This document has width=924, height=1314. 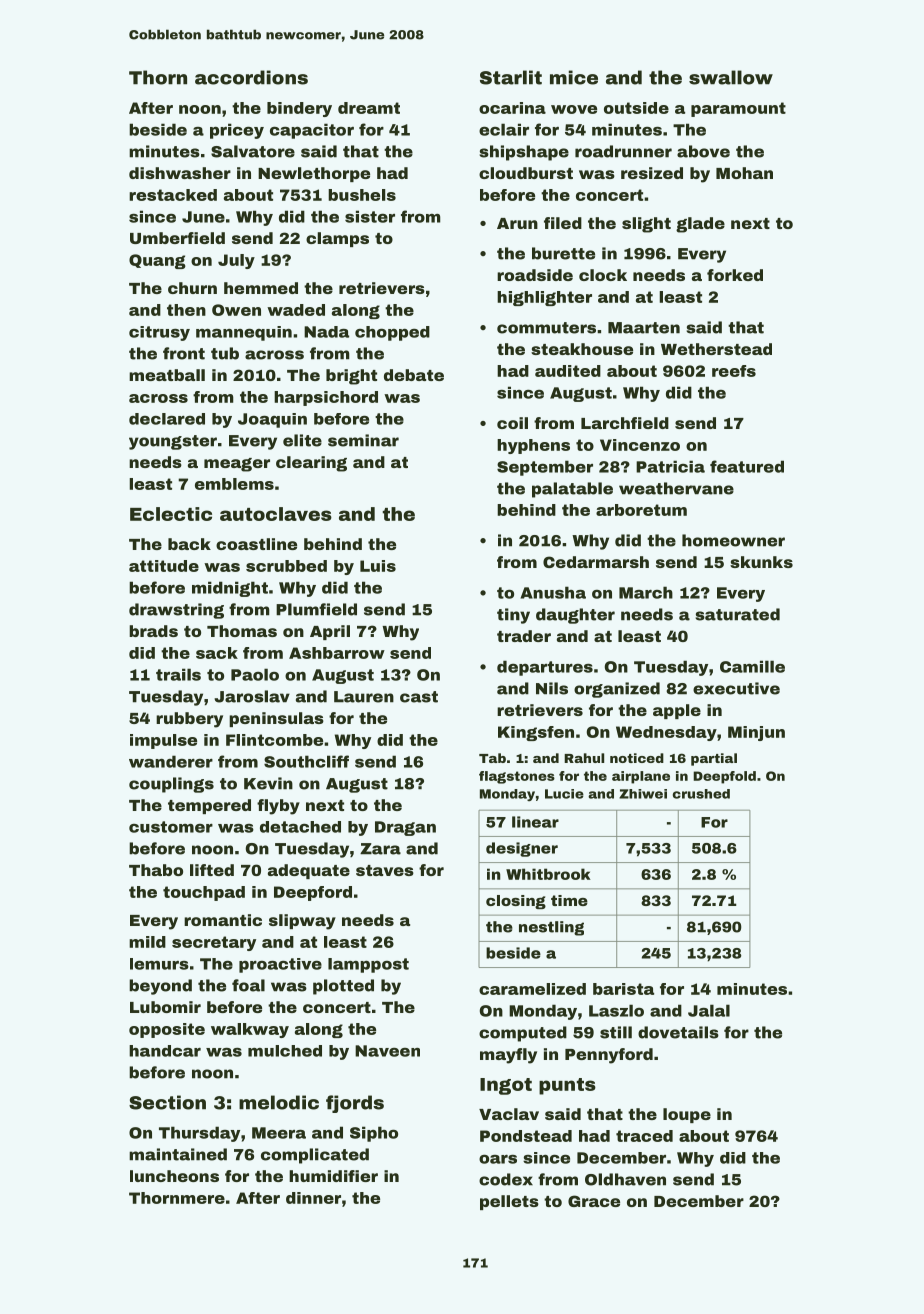 I want to click on resized, so click(x=652, y=173).
